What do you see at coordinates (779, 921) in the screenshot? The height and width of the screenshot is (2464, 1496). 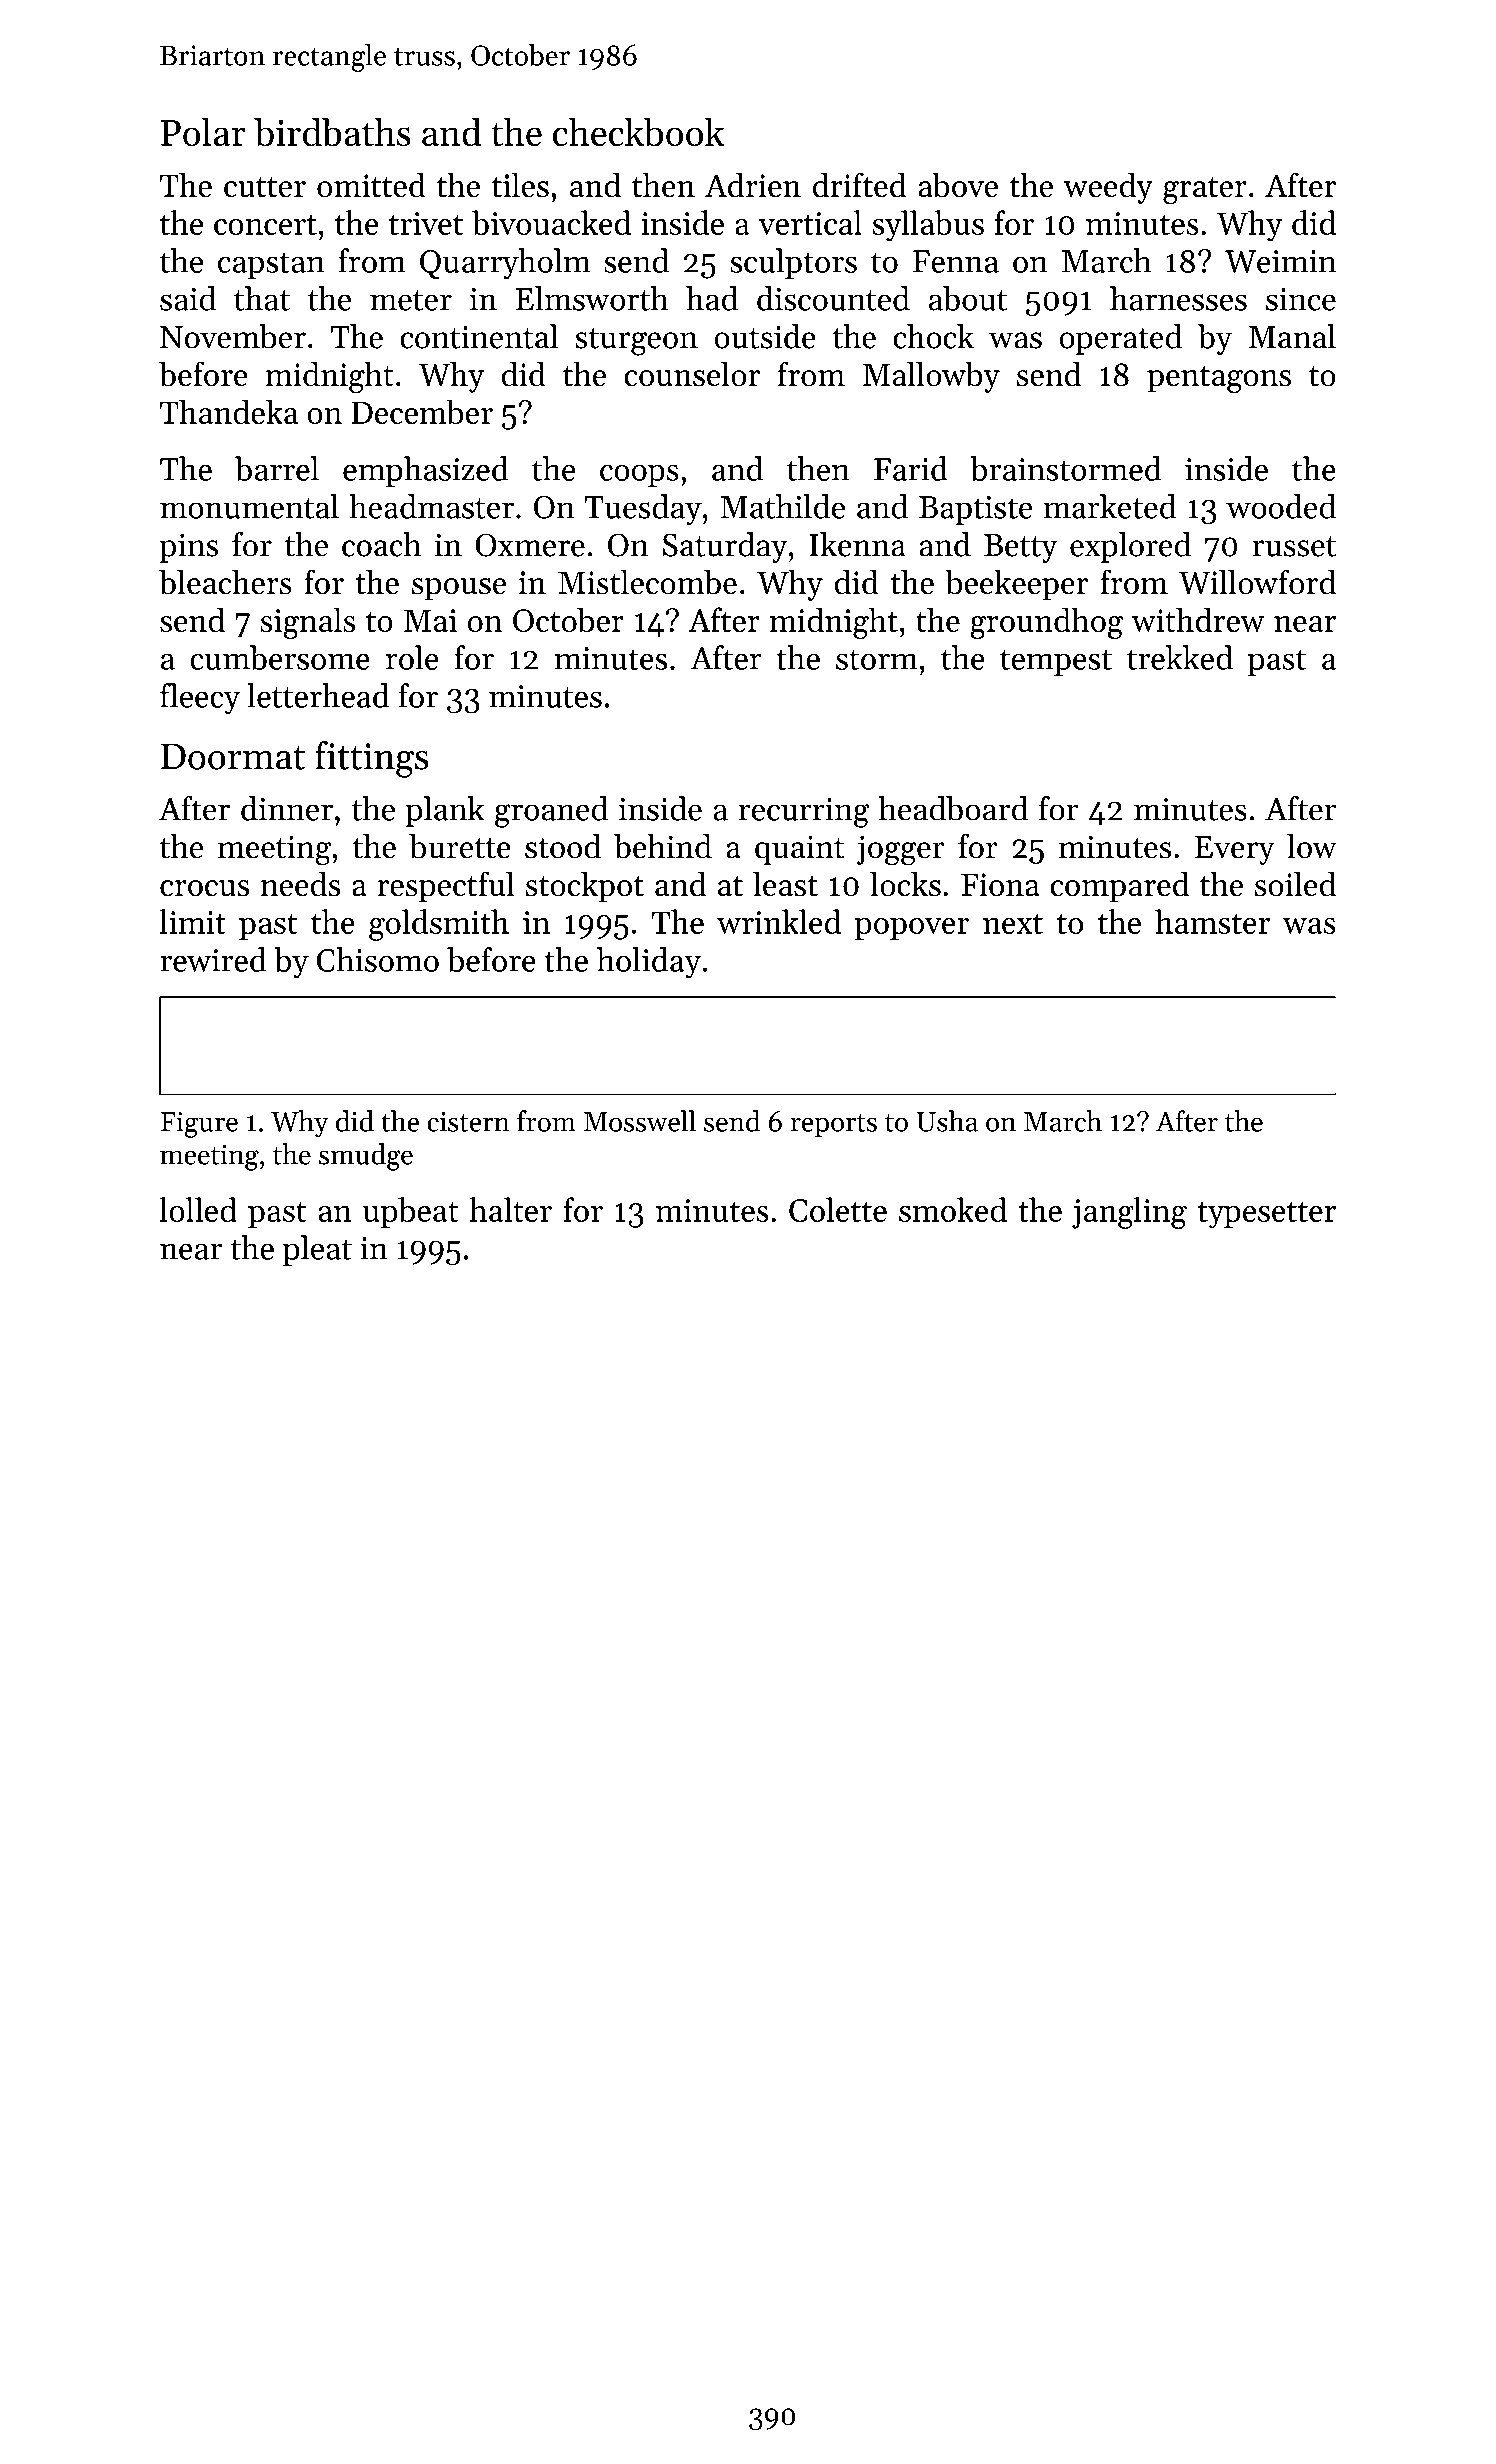 I see `wrinkled` at bounding box center [779, 921].
